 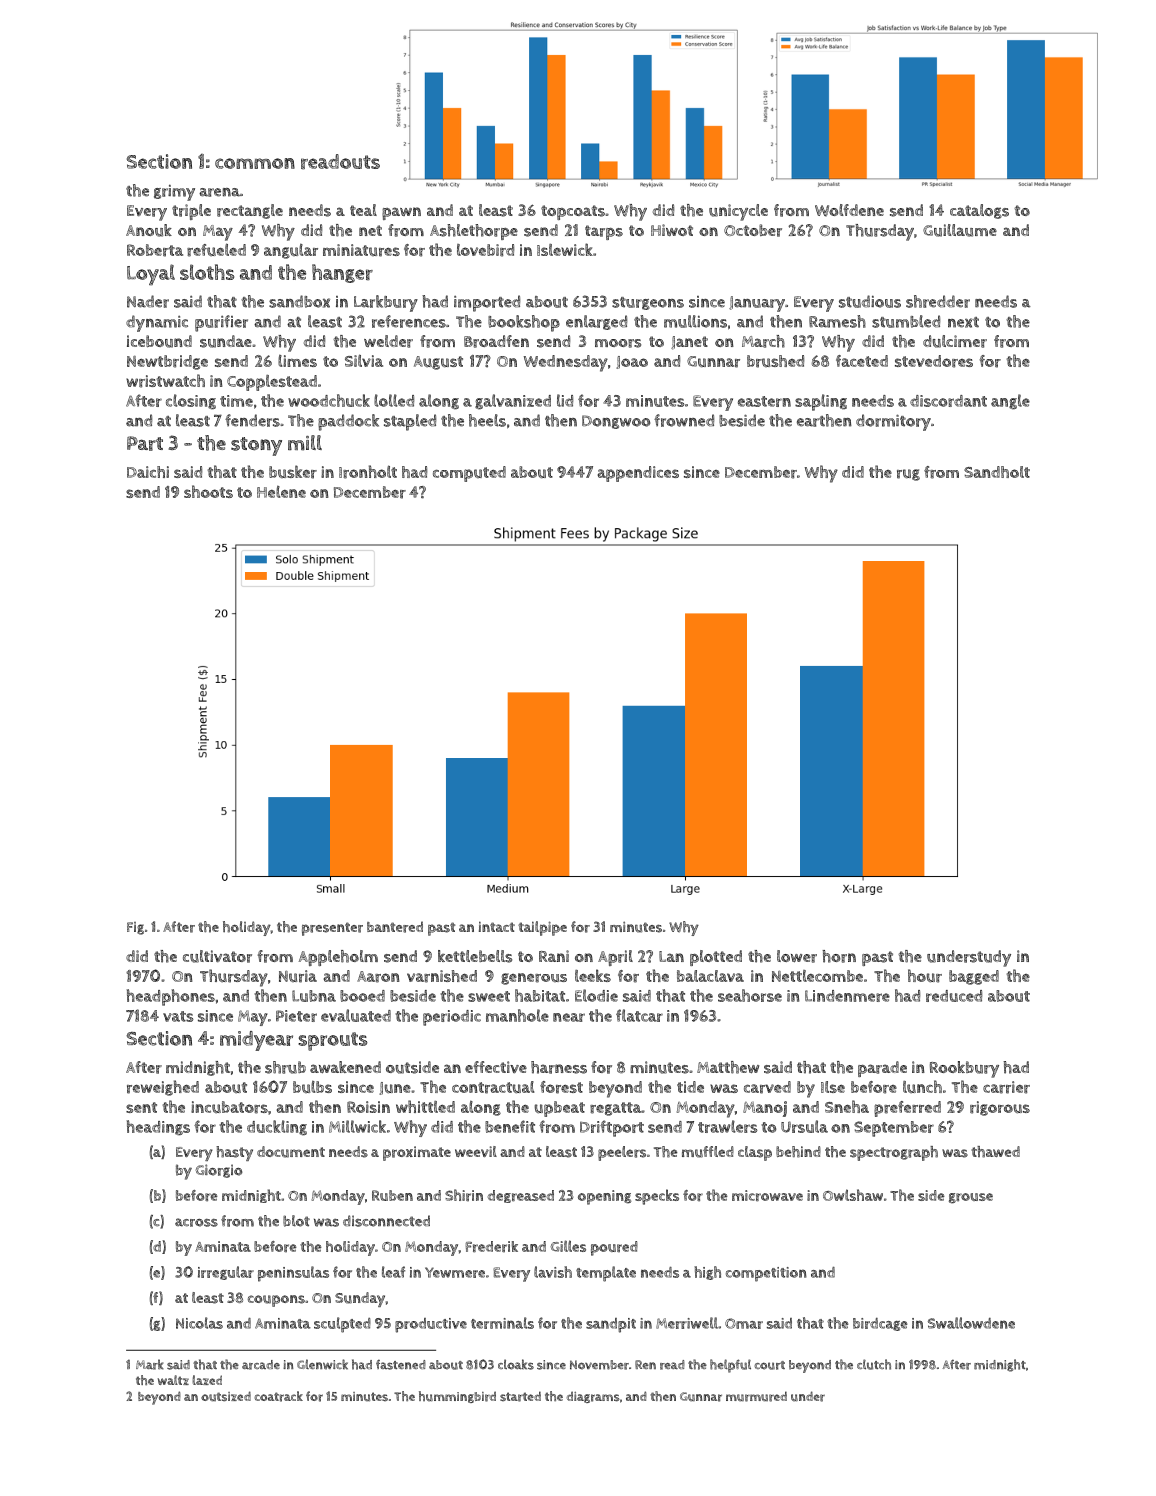 I want to click on Swallowdene, so click(x=971, y=1323).
